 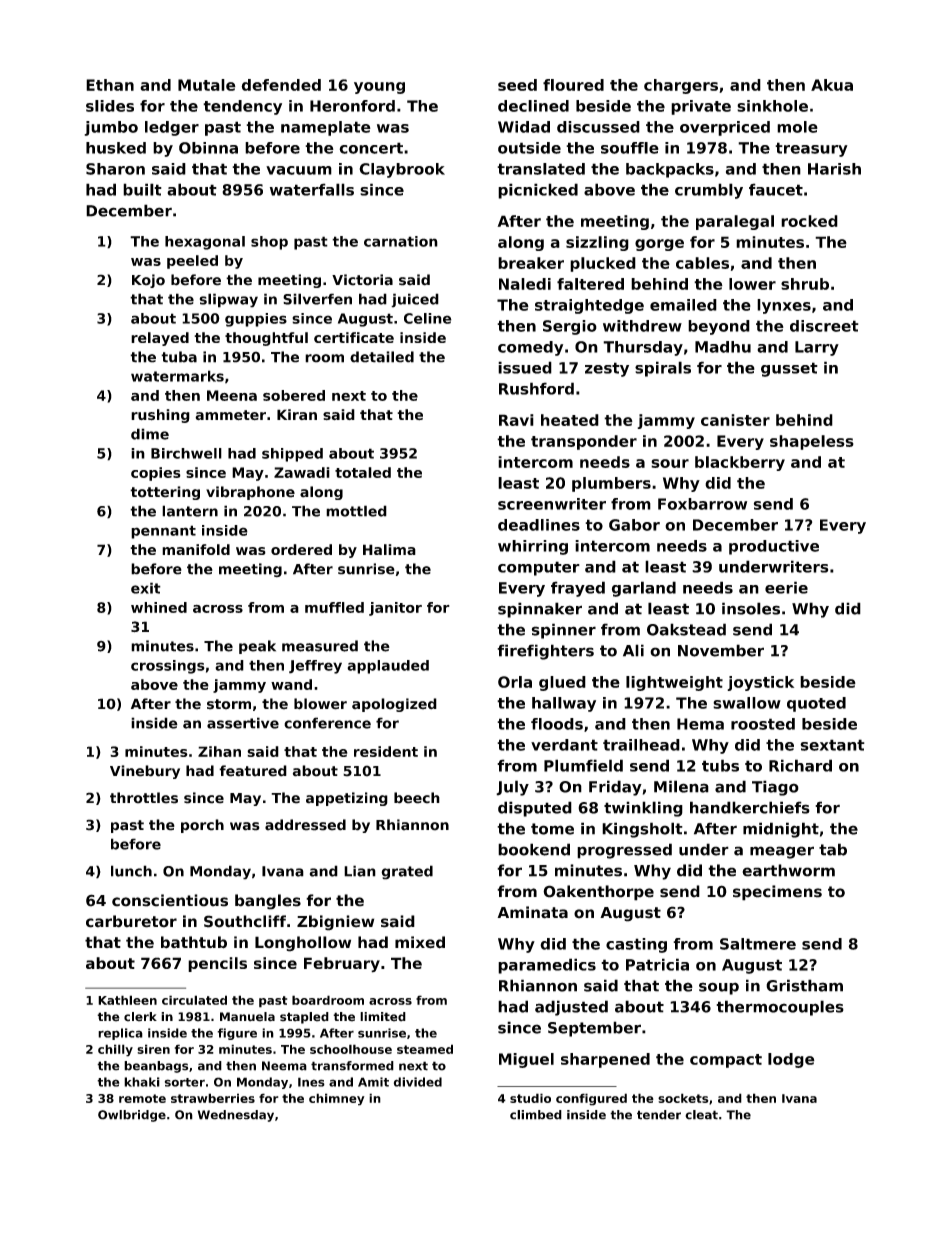 What do you see at coordinates (524, 127) in the page?
I see `Widad` at bounding box center [524, 127].
